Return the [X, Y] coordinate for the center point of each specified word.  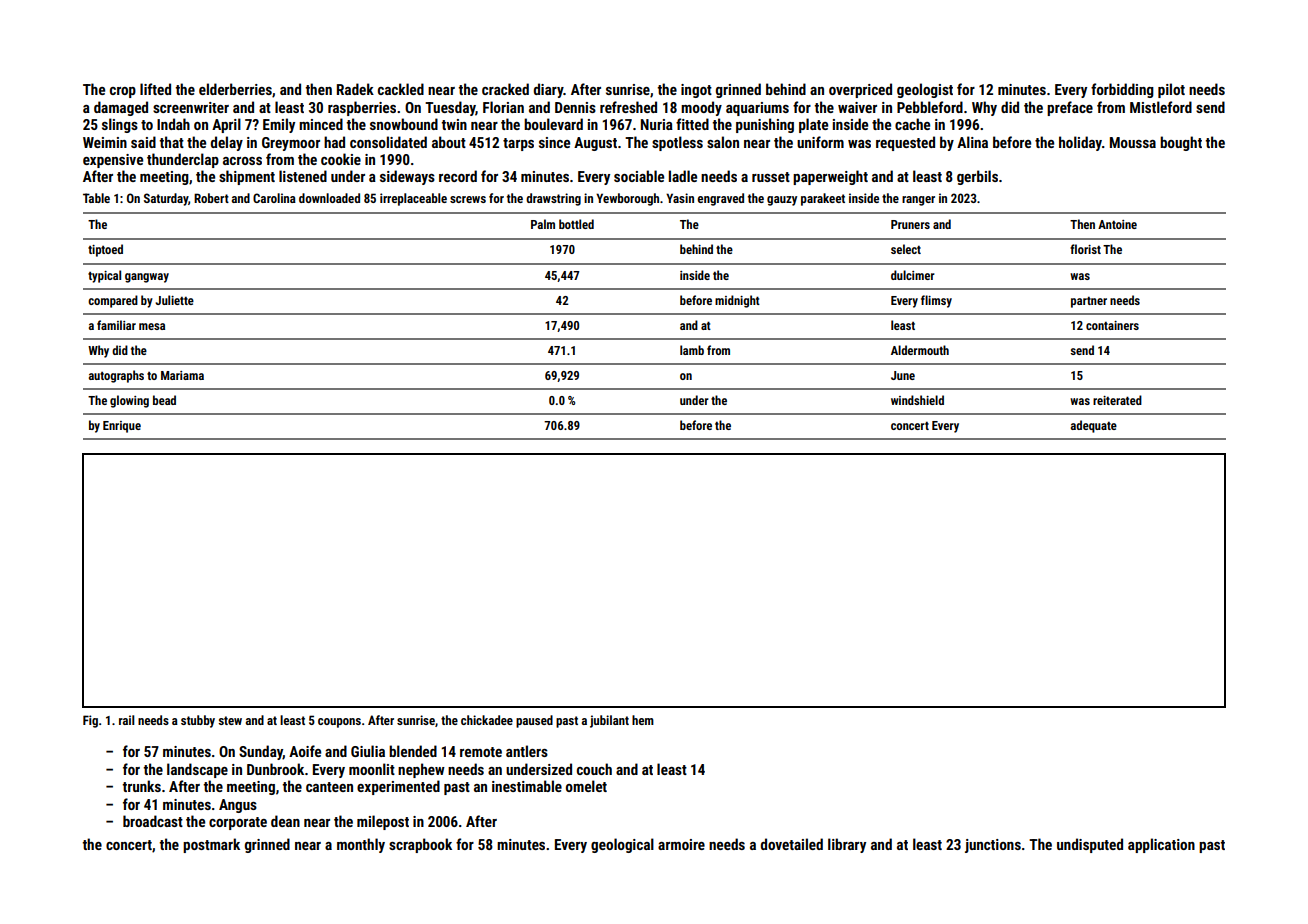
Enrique [122, 427]
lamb [692, 350]
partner [1089, 302]
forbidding [1122, 90]
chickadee [487, 720]
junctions [993, 846]
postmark [211, 845]
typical [104, 276]
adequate [1094, 426]
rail [127, 720]
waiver [857, 107]
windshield [917, 400]
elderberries [235, 89]
